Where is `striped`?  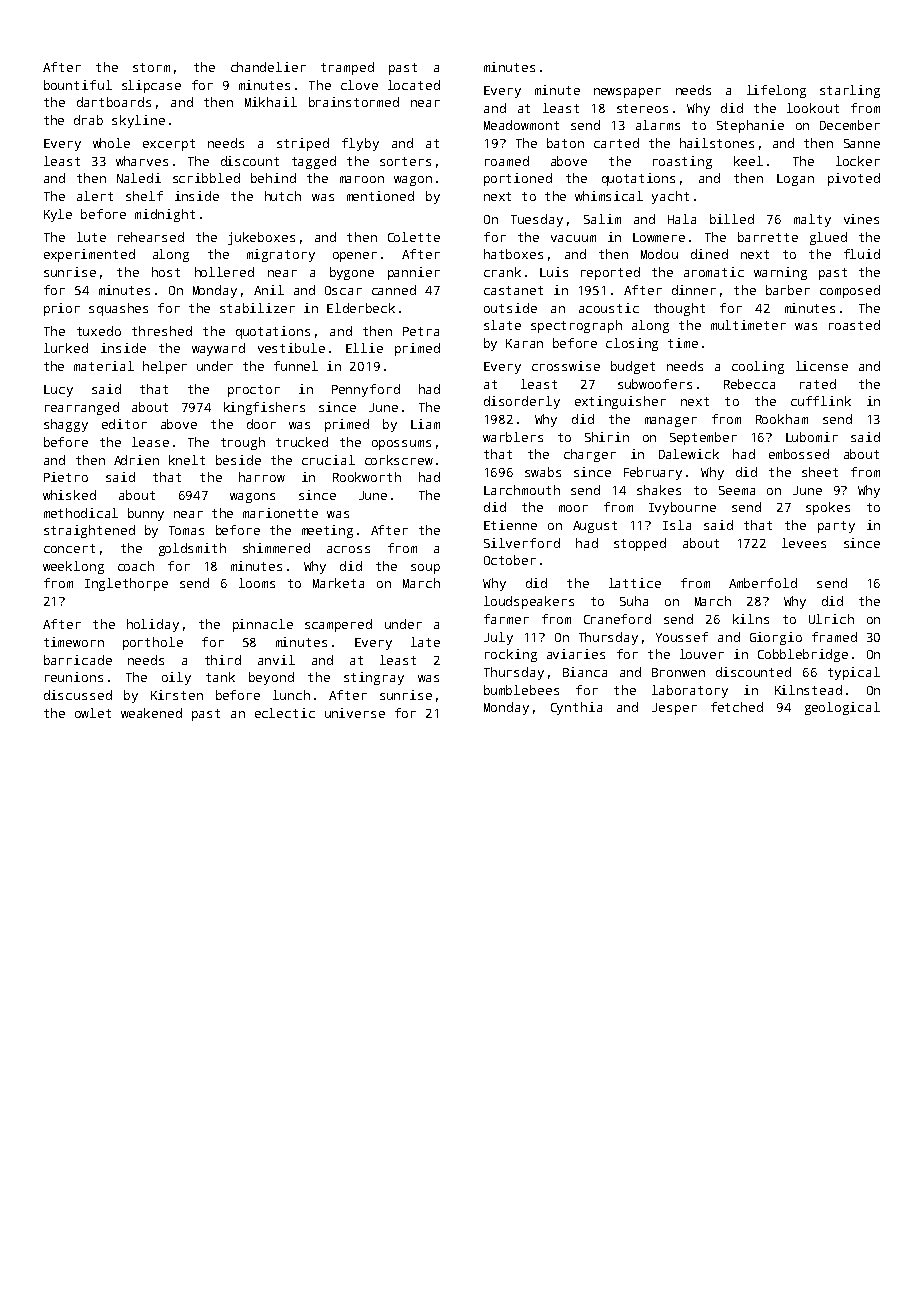
striped is located at coordinates (303, 144).
